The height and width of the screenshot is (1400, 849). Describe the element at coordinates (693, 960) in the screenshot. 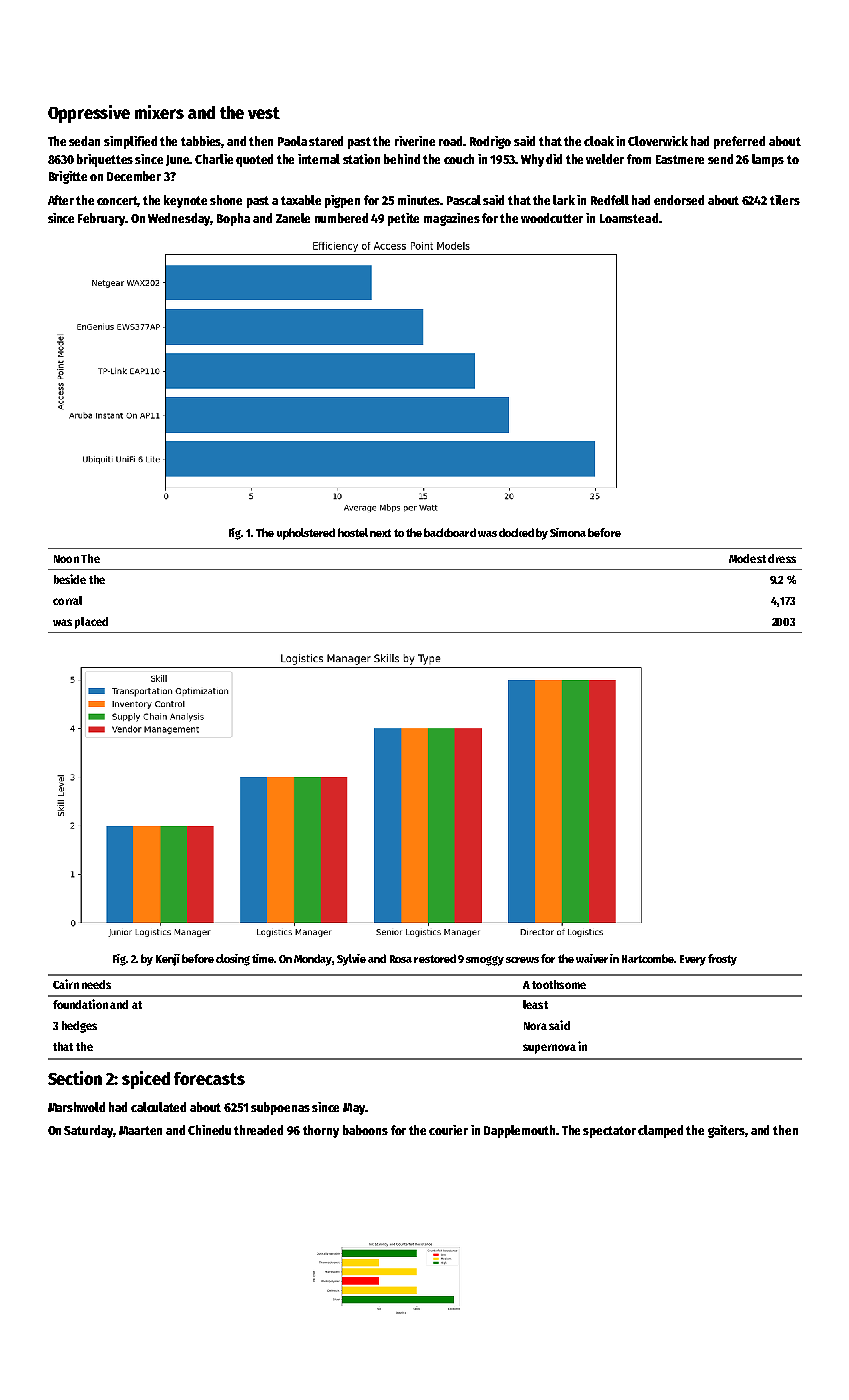

I see `Every` at that location.
